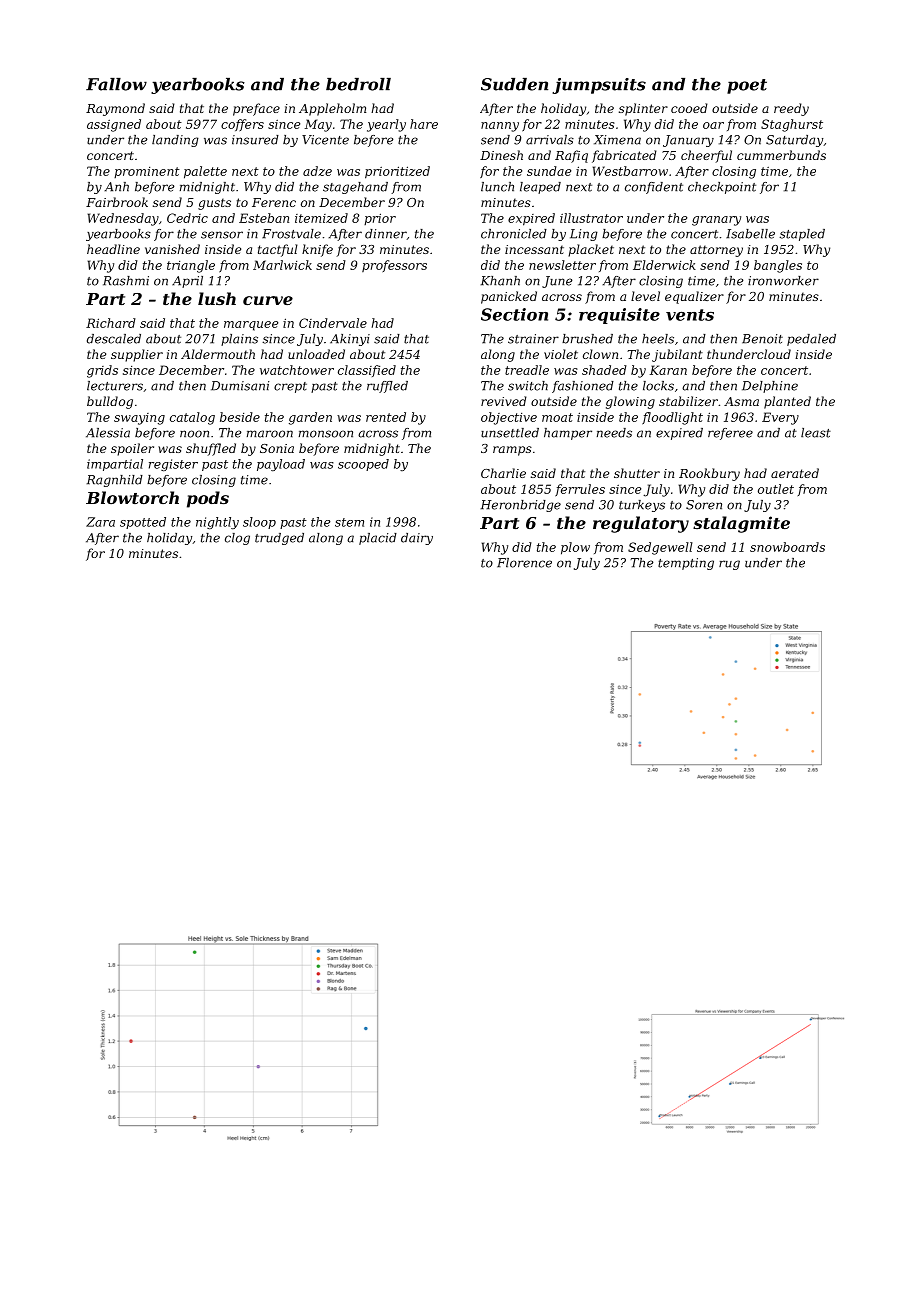  What do you see at coordinates (599, 86) in the page?
I see `jumpsuits` at bounding box center [599, 86].
